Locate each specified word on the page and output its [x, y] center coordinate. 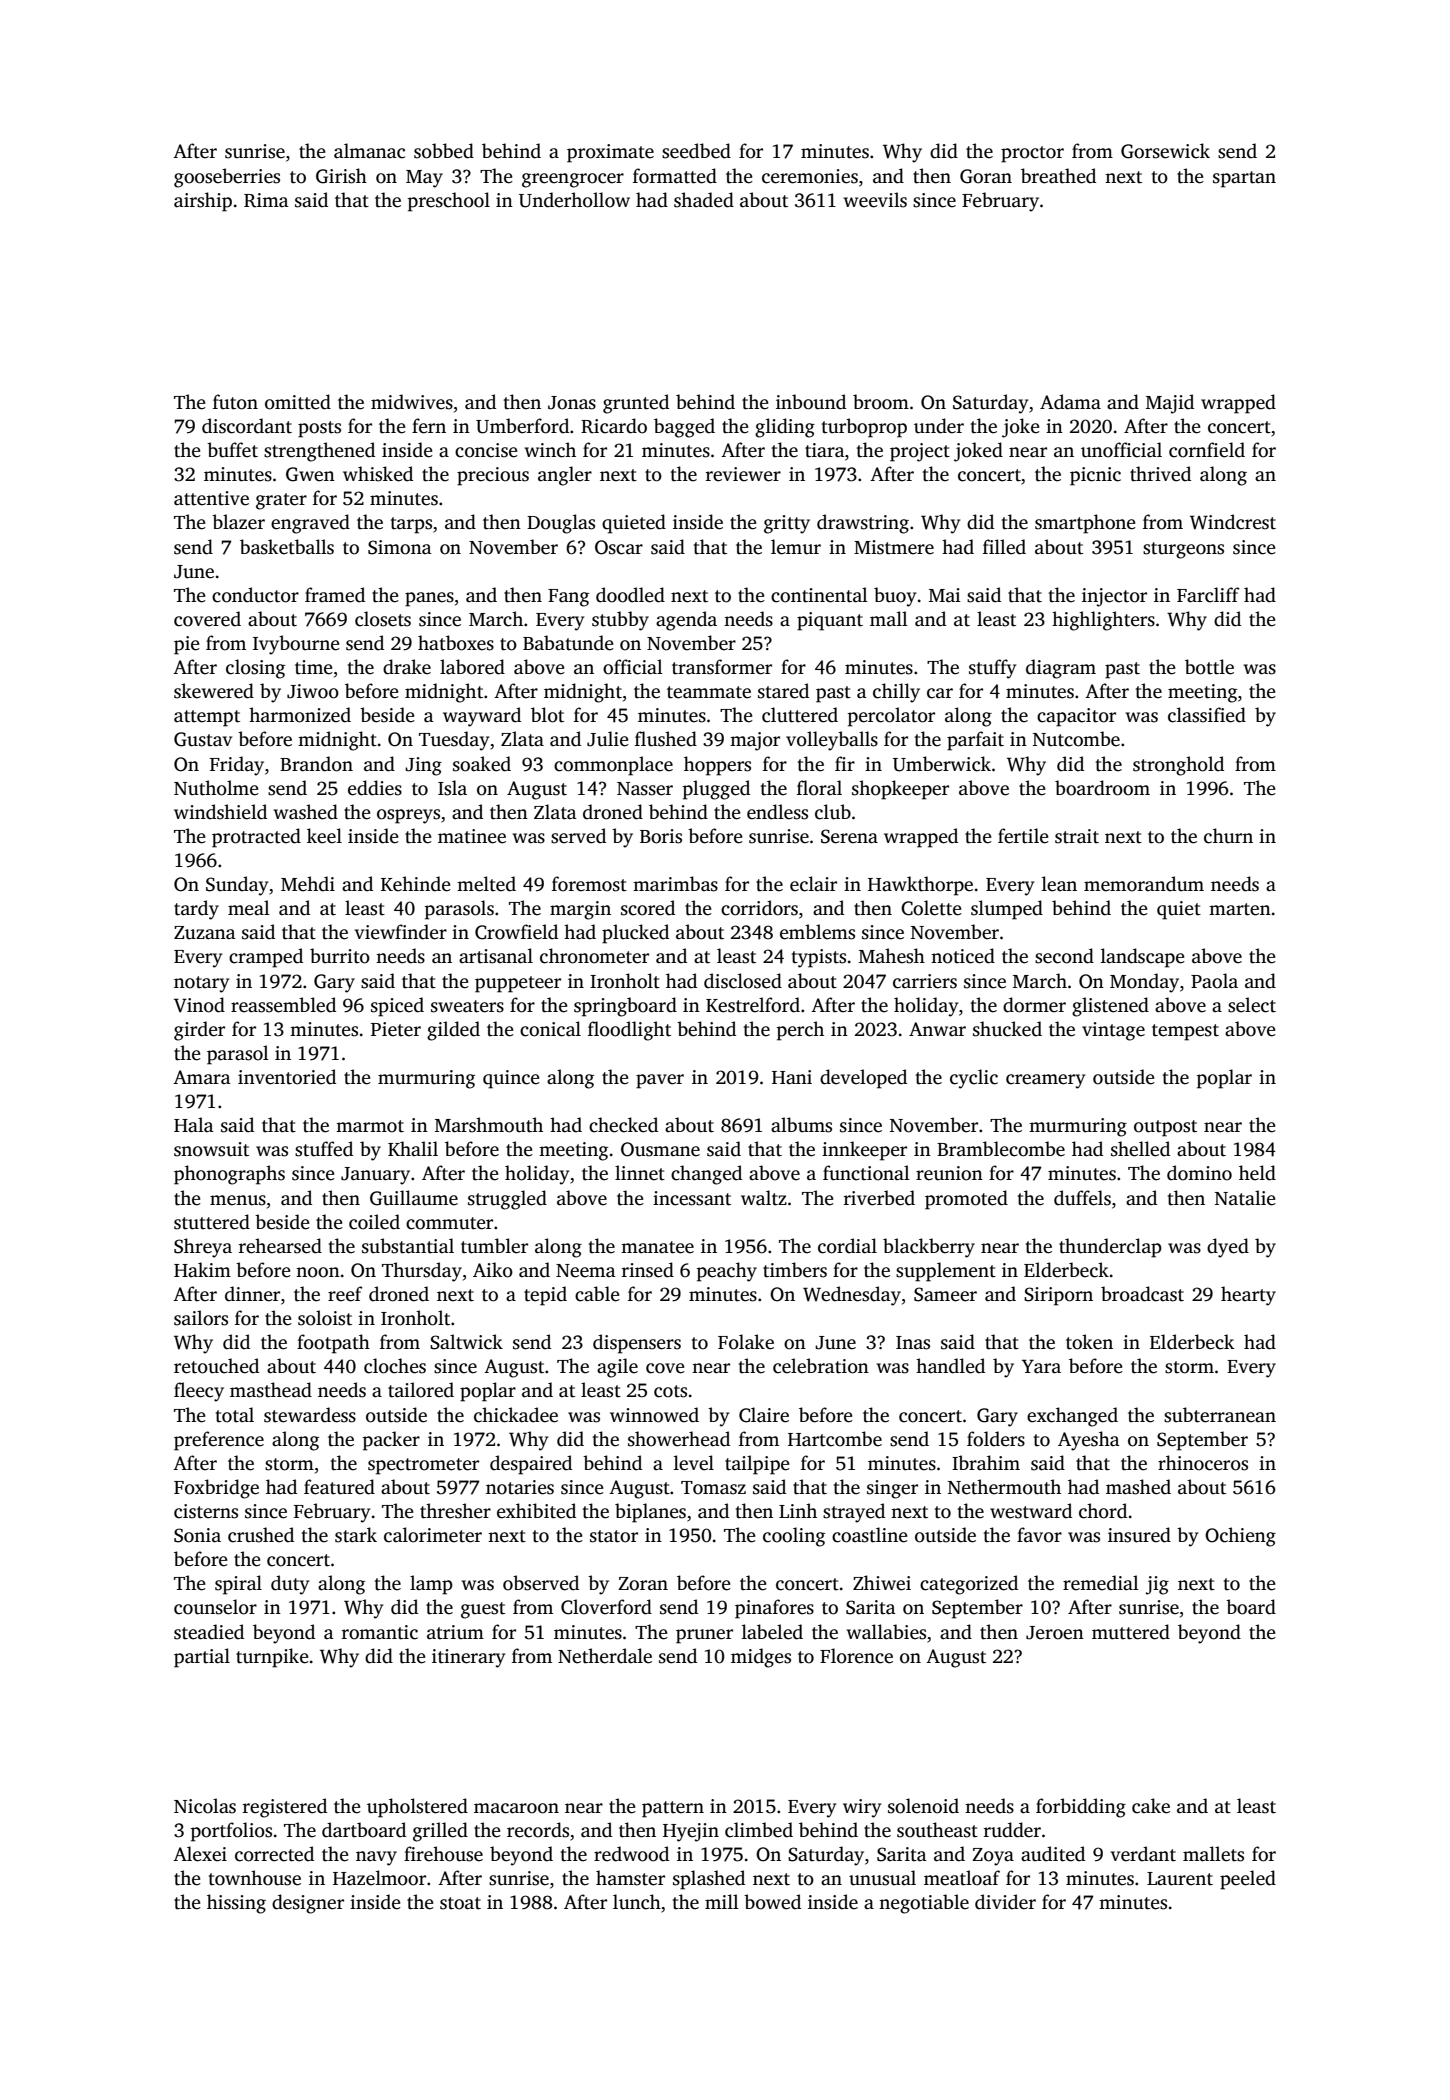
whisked [378, 474]
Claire [764, 1415]
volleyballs [832, 741]
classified [1207, 715]
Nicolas [205, 1806]
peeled [1248, 1880]
